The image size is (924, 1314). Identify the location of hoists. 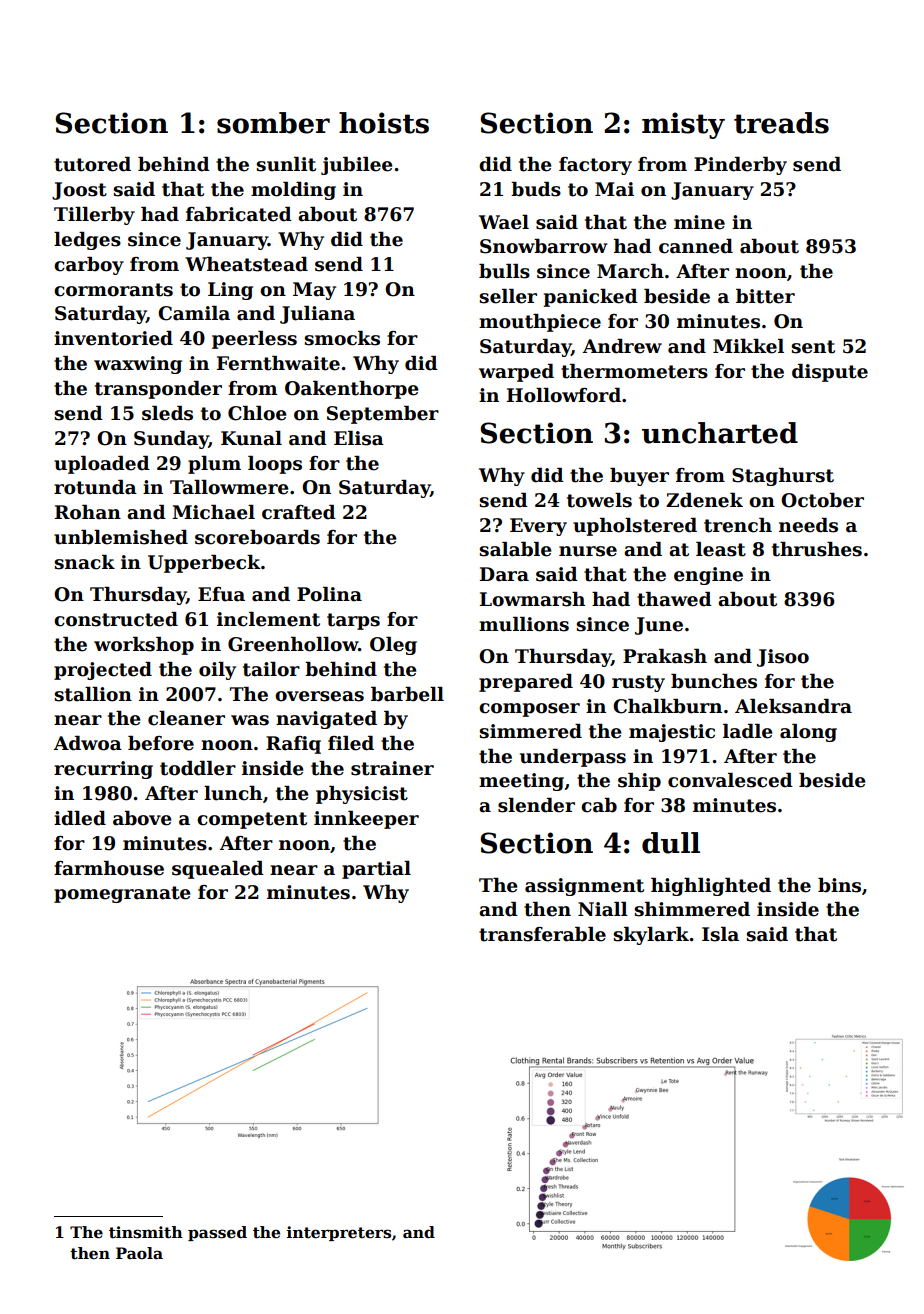
(384, 123).
